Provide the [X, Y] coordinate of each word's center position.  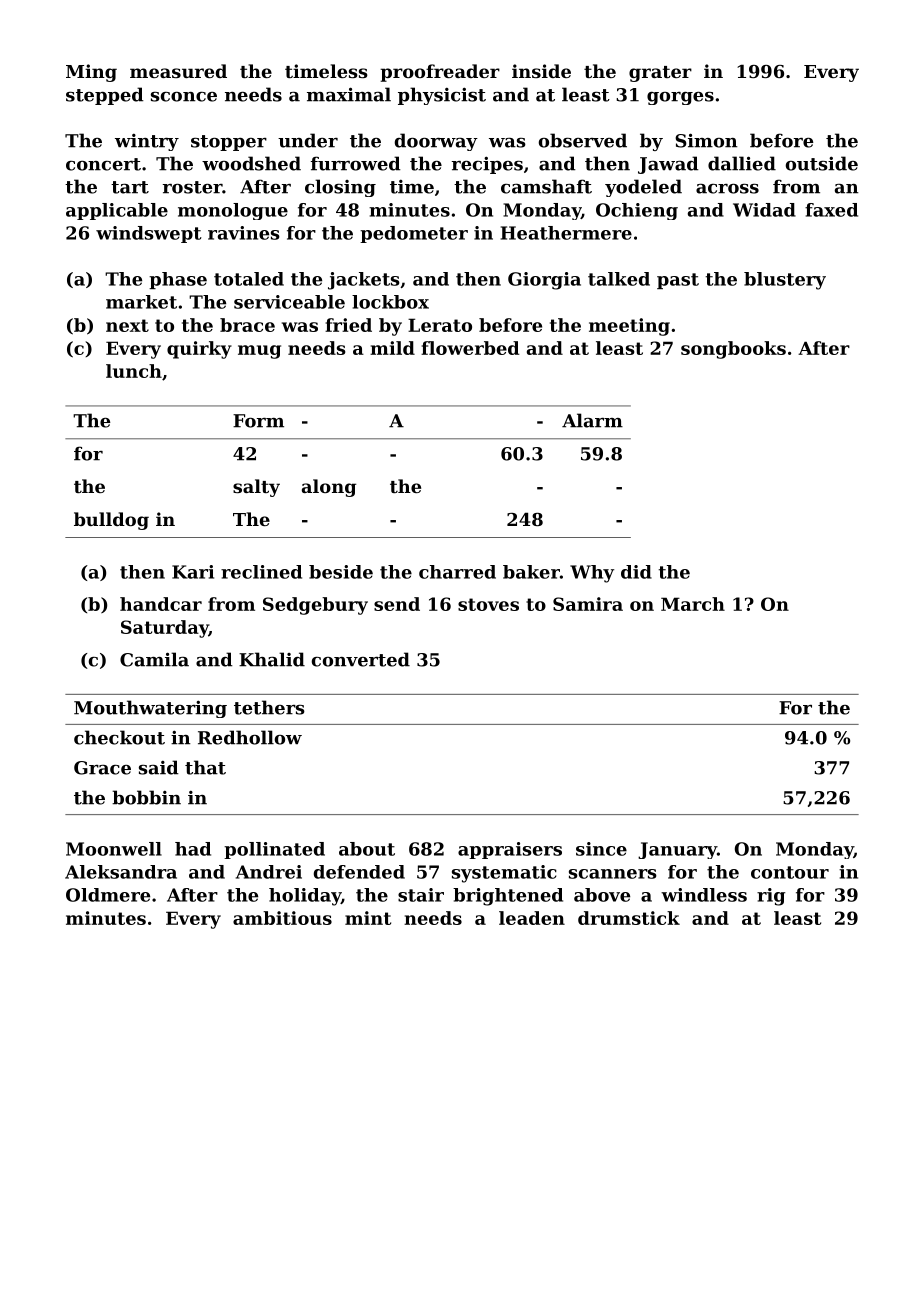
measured [178, 71]
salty [256, 488]
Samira [588, 604]
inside [541, 71]
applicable [117, 211]
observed [583, 140]
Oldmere [108, 895]
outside [822, 163]
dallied [742, 163]
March [693, 604]
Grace [102, 768]
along [329, 488]
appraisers [510, 850]
